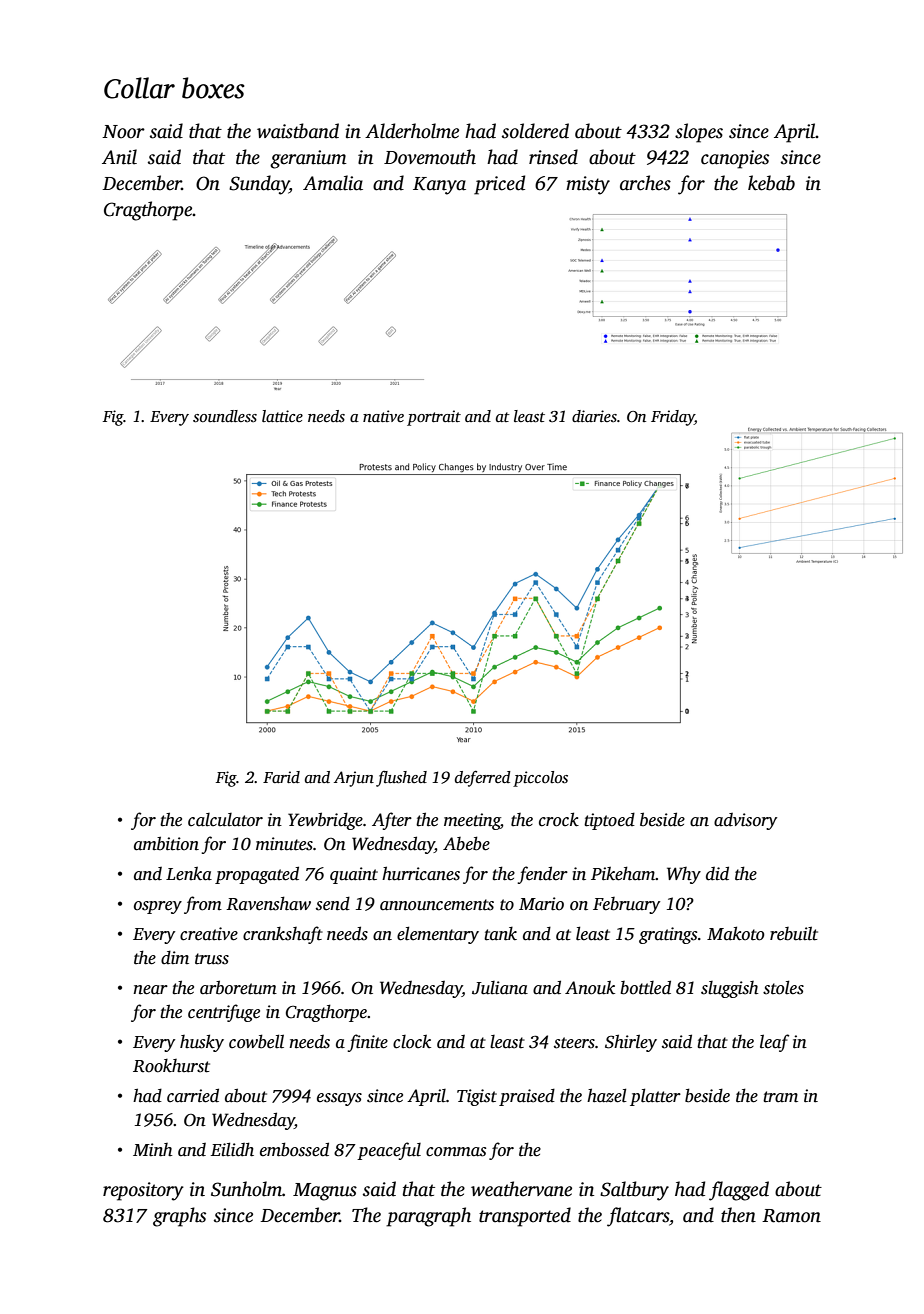 Image resolution: width=924 pixels, height=1314 pixels. I want to click on ambition, so click(166, 843).
